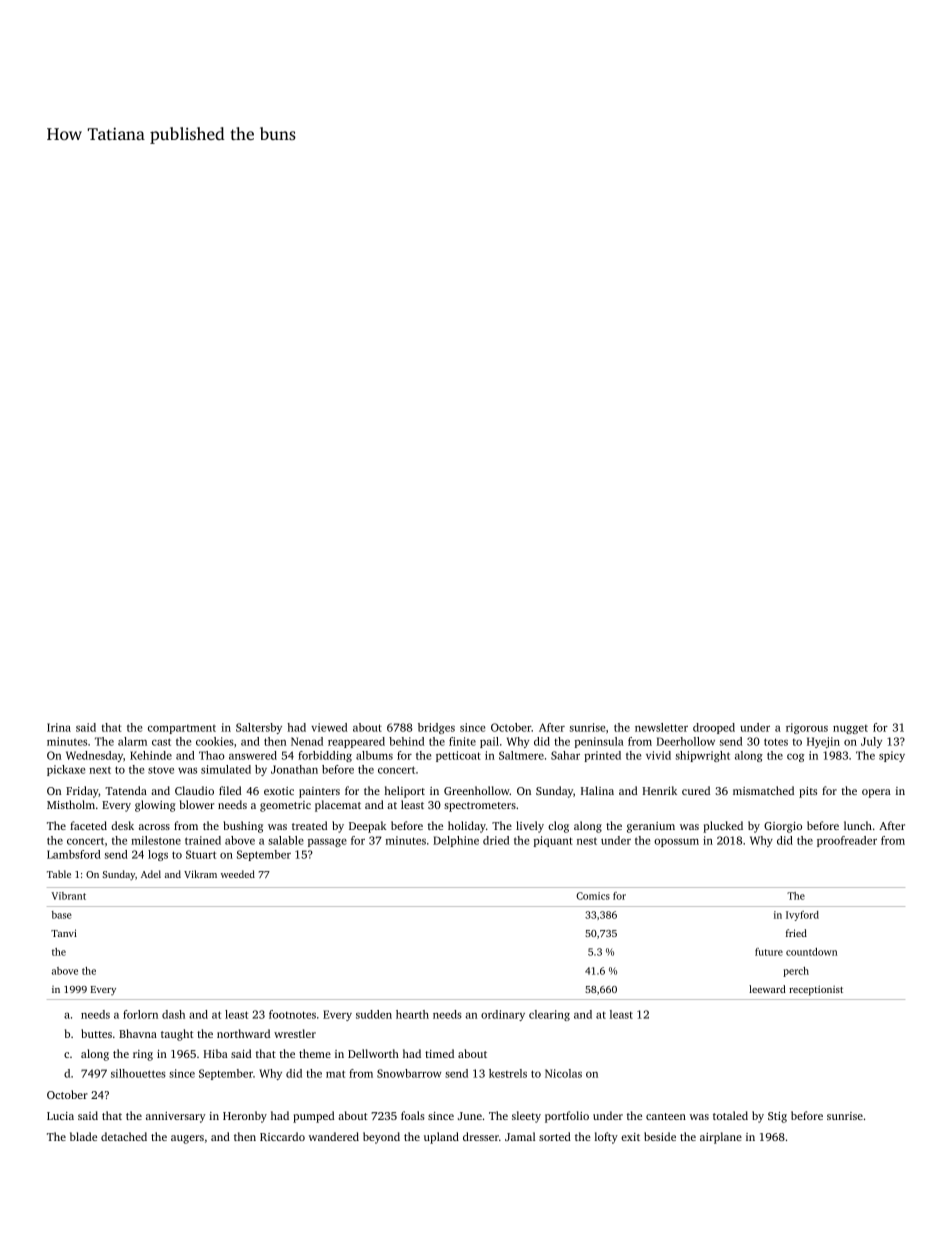 Image resolution: width=952 pixels, height=1233 pixels. I want to click on Tanvi, so click(64, 933).
